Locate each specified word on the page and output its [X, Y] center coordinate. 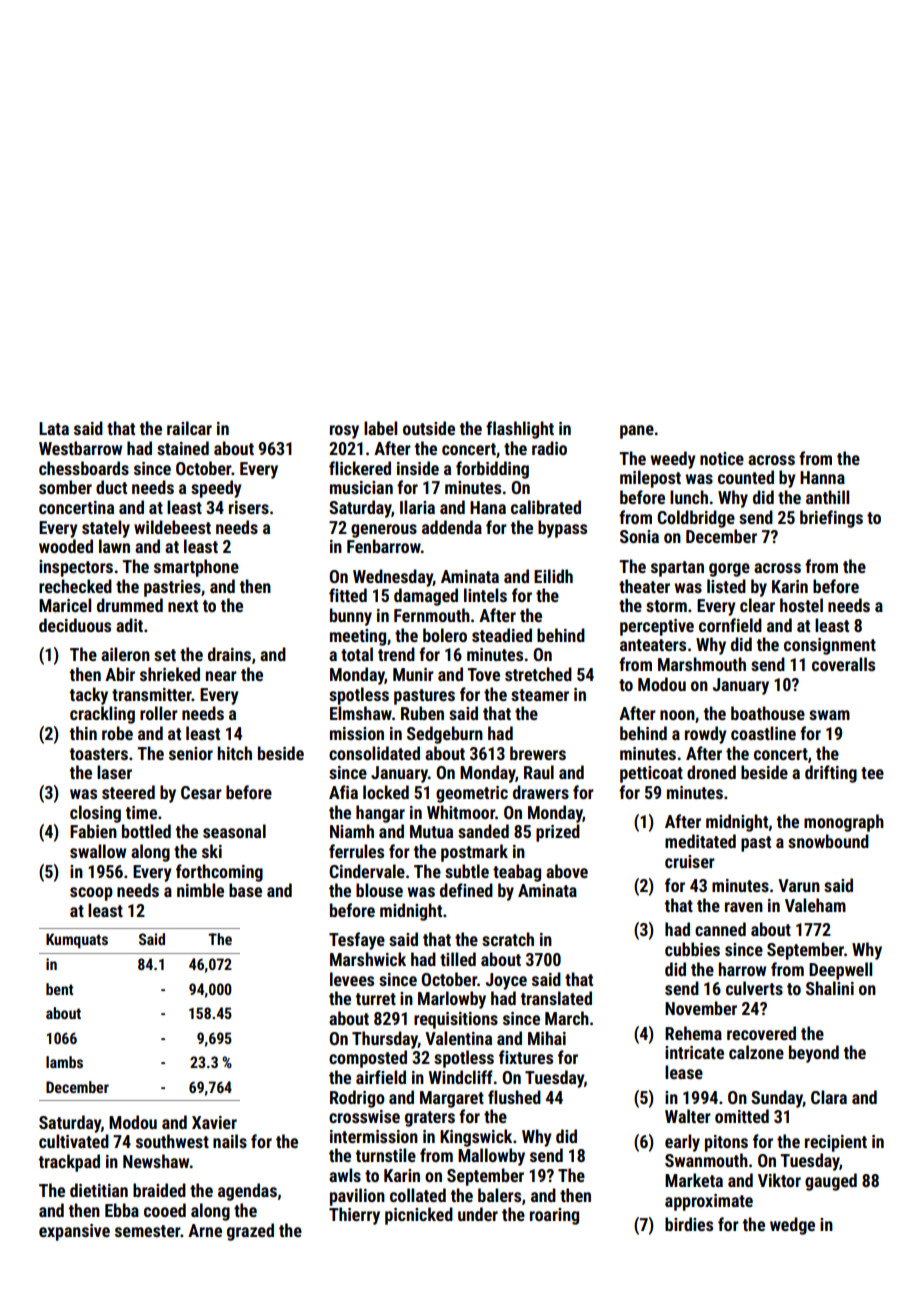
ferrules [356, 851]
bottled [146, 831]
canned [720, 929]
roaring [554, 1216]
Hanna [822, 477]
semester [147, 1231]
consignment [830, 646]
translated [556, 998]
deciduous [75, 625]
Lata [54, 428]
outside [429, 428]
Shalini [830, 988]
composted [368, 1059]
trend [396, 654]
